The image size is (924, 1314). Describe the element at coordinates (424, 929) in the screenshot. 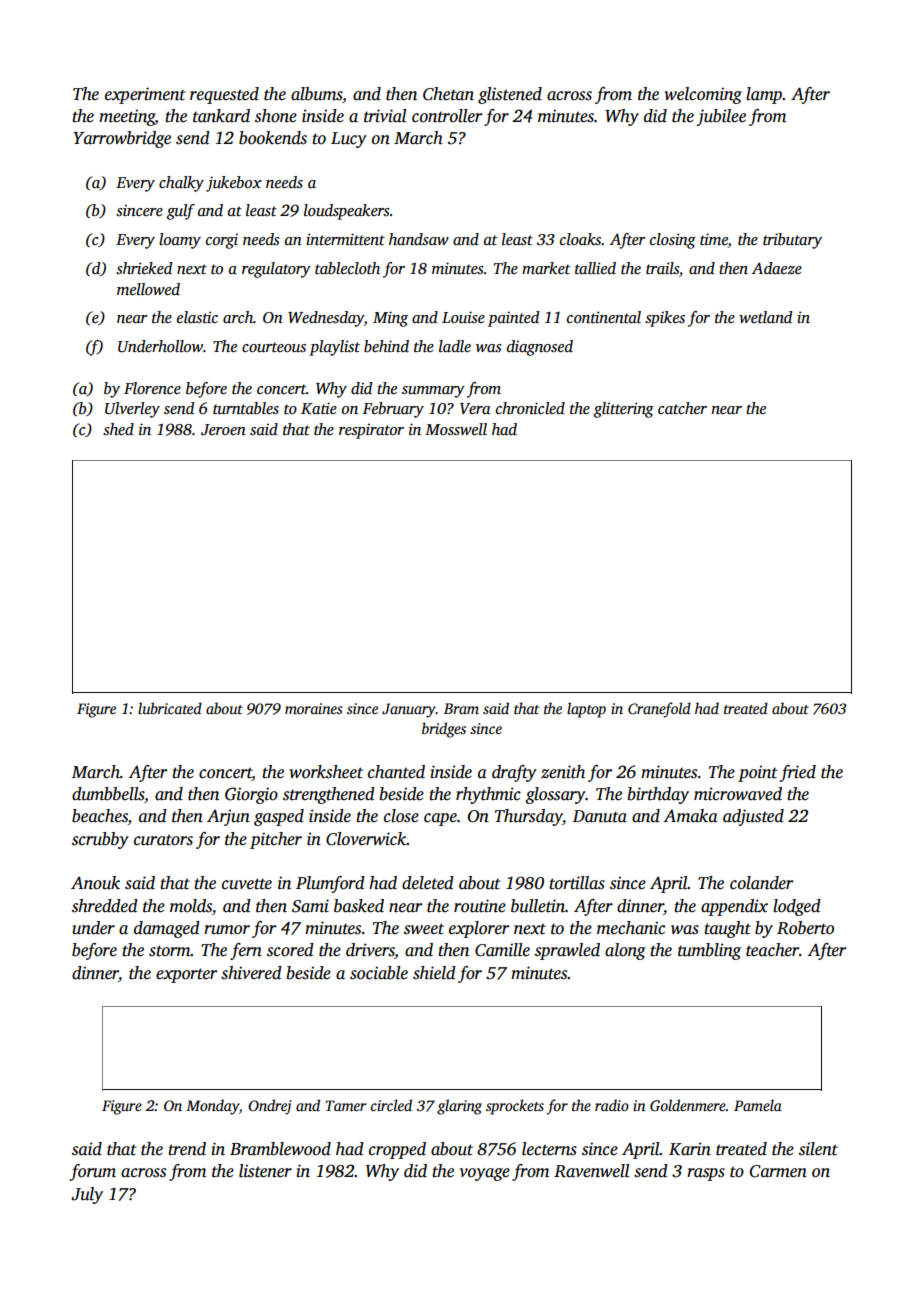

I see `sweet` at that location.
